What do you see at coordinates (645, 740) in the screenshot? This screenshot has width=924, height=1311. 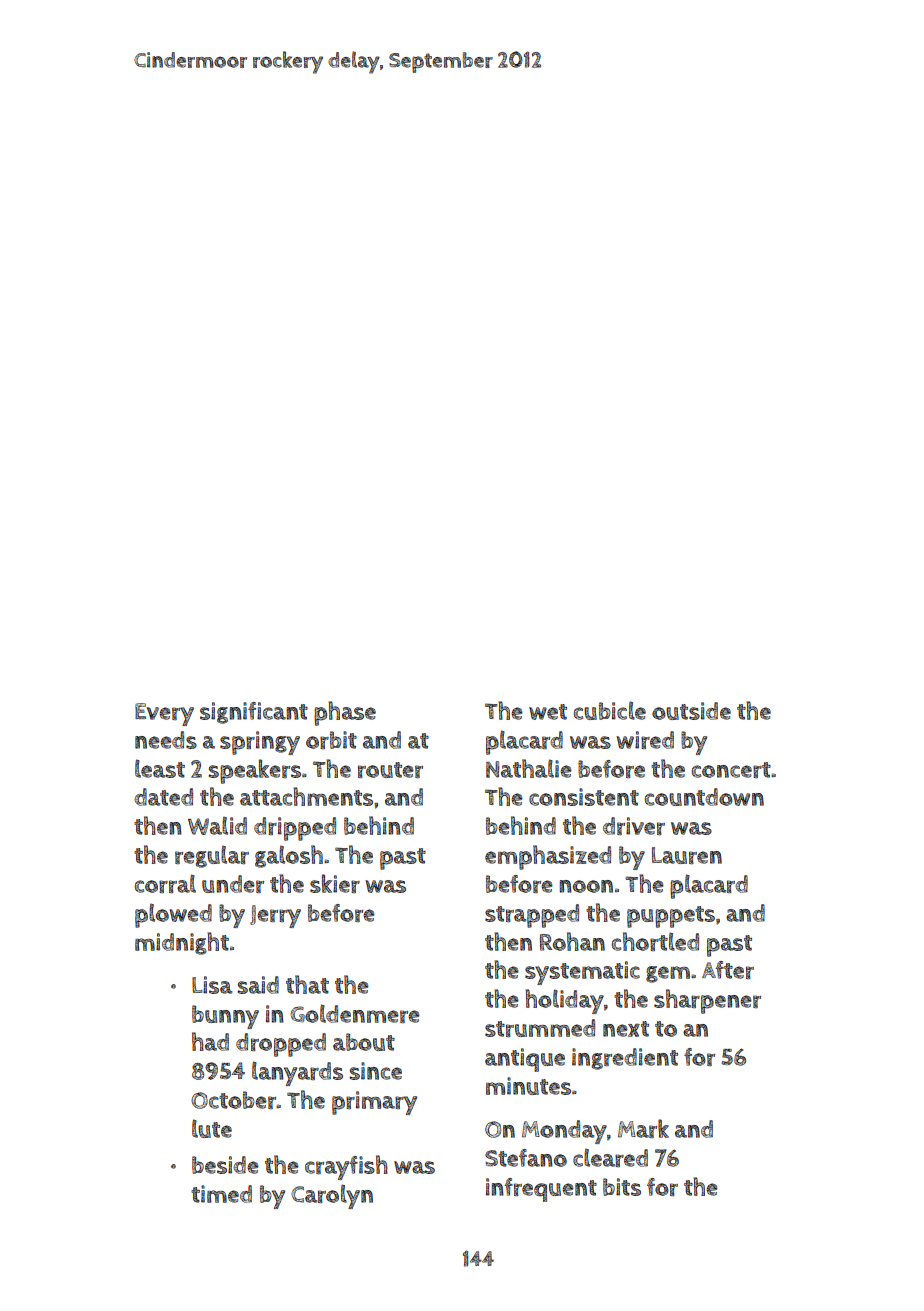 I see `wired` at bounding box center [645, 740].
